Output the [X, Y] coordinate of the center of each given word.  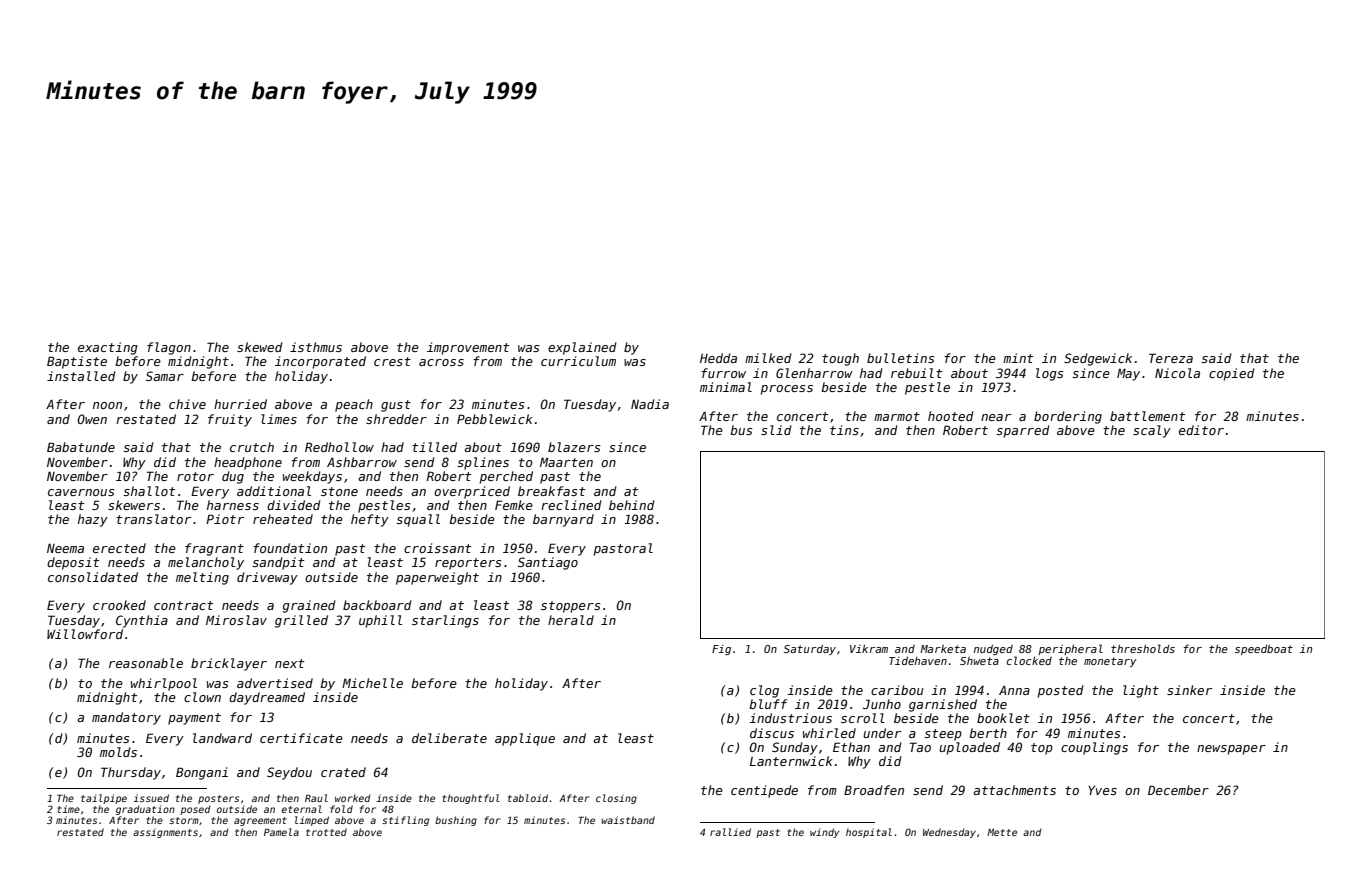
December [1178, 790]
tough [840, 359]
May [1128, 374]
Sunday [795, 748]
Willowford [85, 634]
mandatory [126, 718]
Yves [1102, 790]
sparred [1023, 431]
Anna [1014, 690]
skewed [260, 347]
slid [776, 430]
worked [353, 798]
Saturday [810, 650]
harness [233, 505]
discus [772, 733]
